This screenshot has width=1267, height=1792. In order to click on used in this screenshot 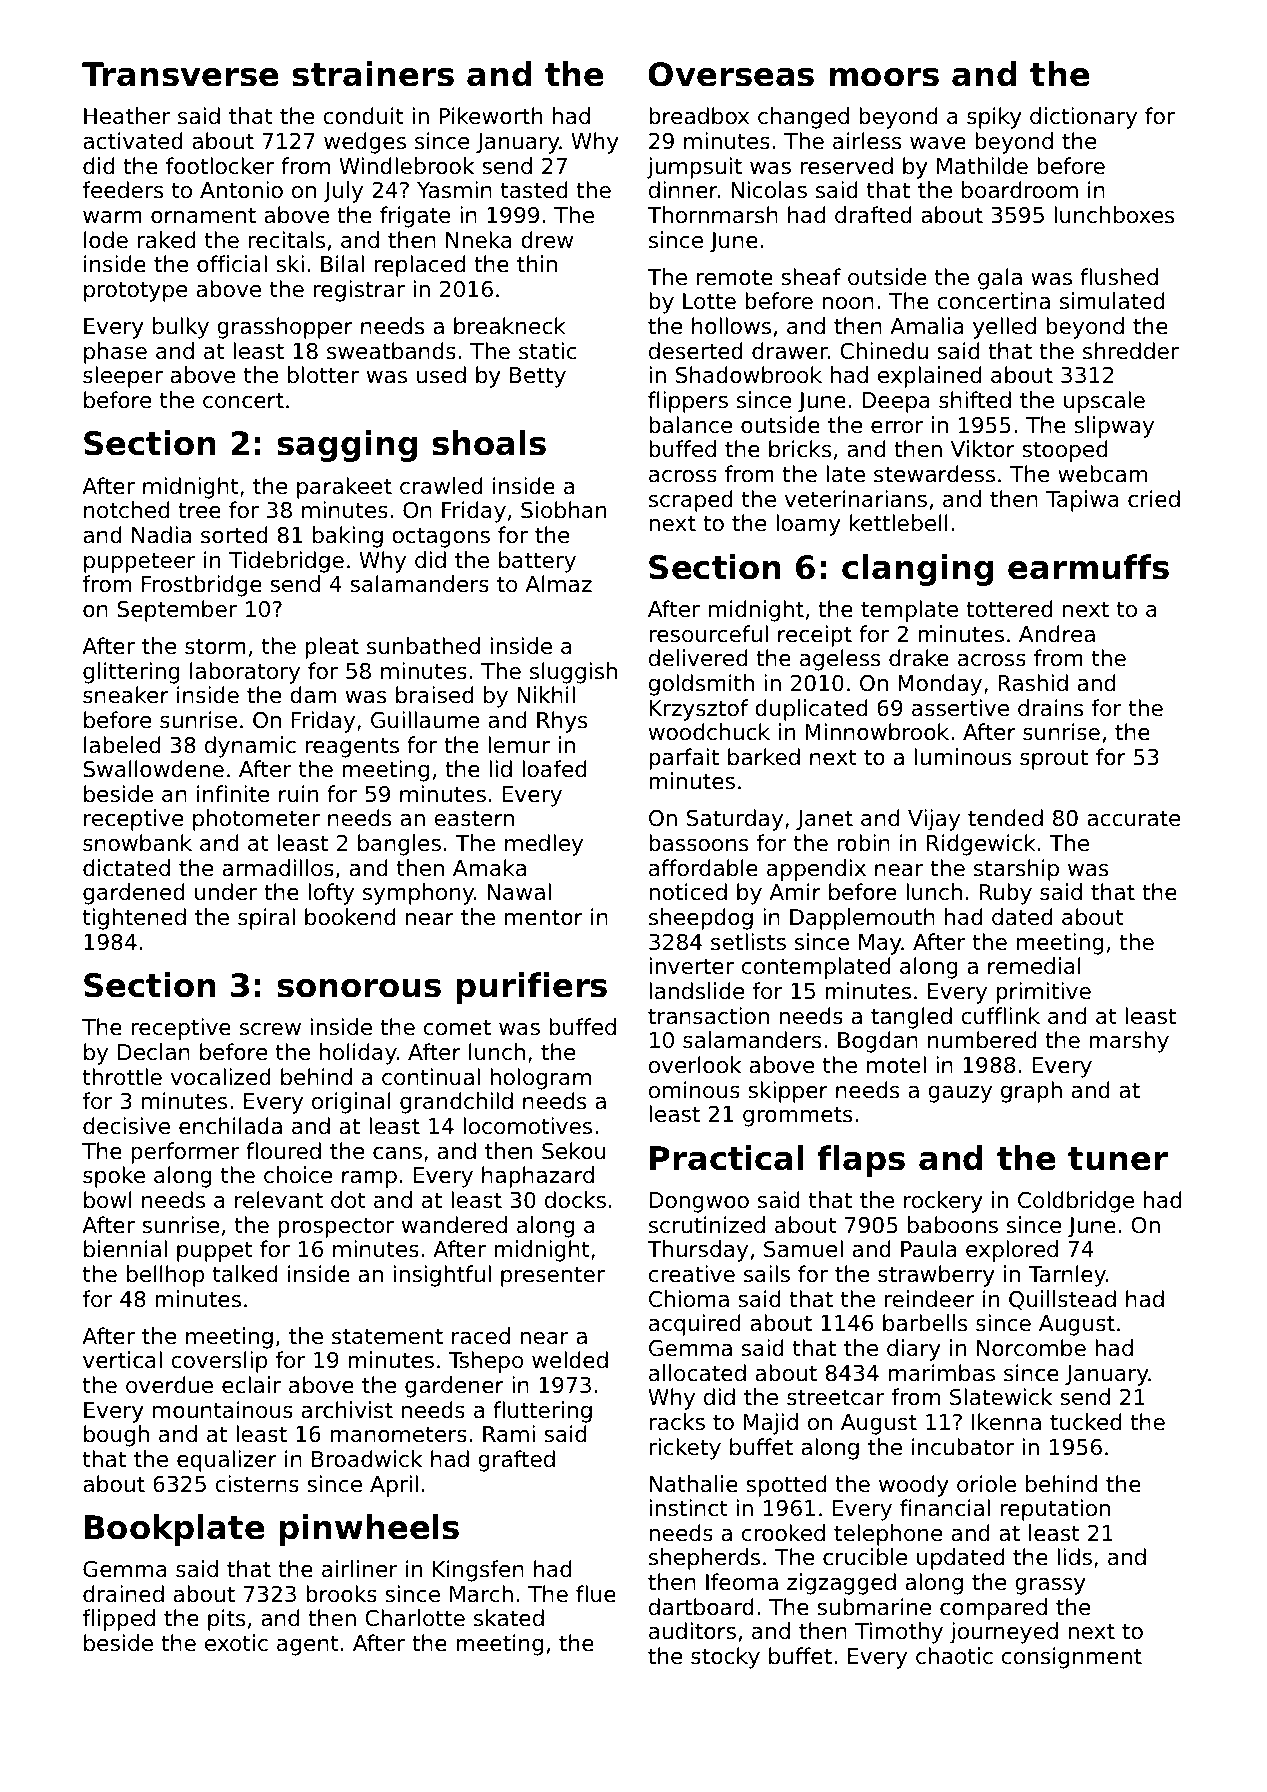, I will do `click(441, 375)`.
